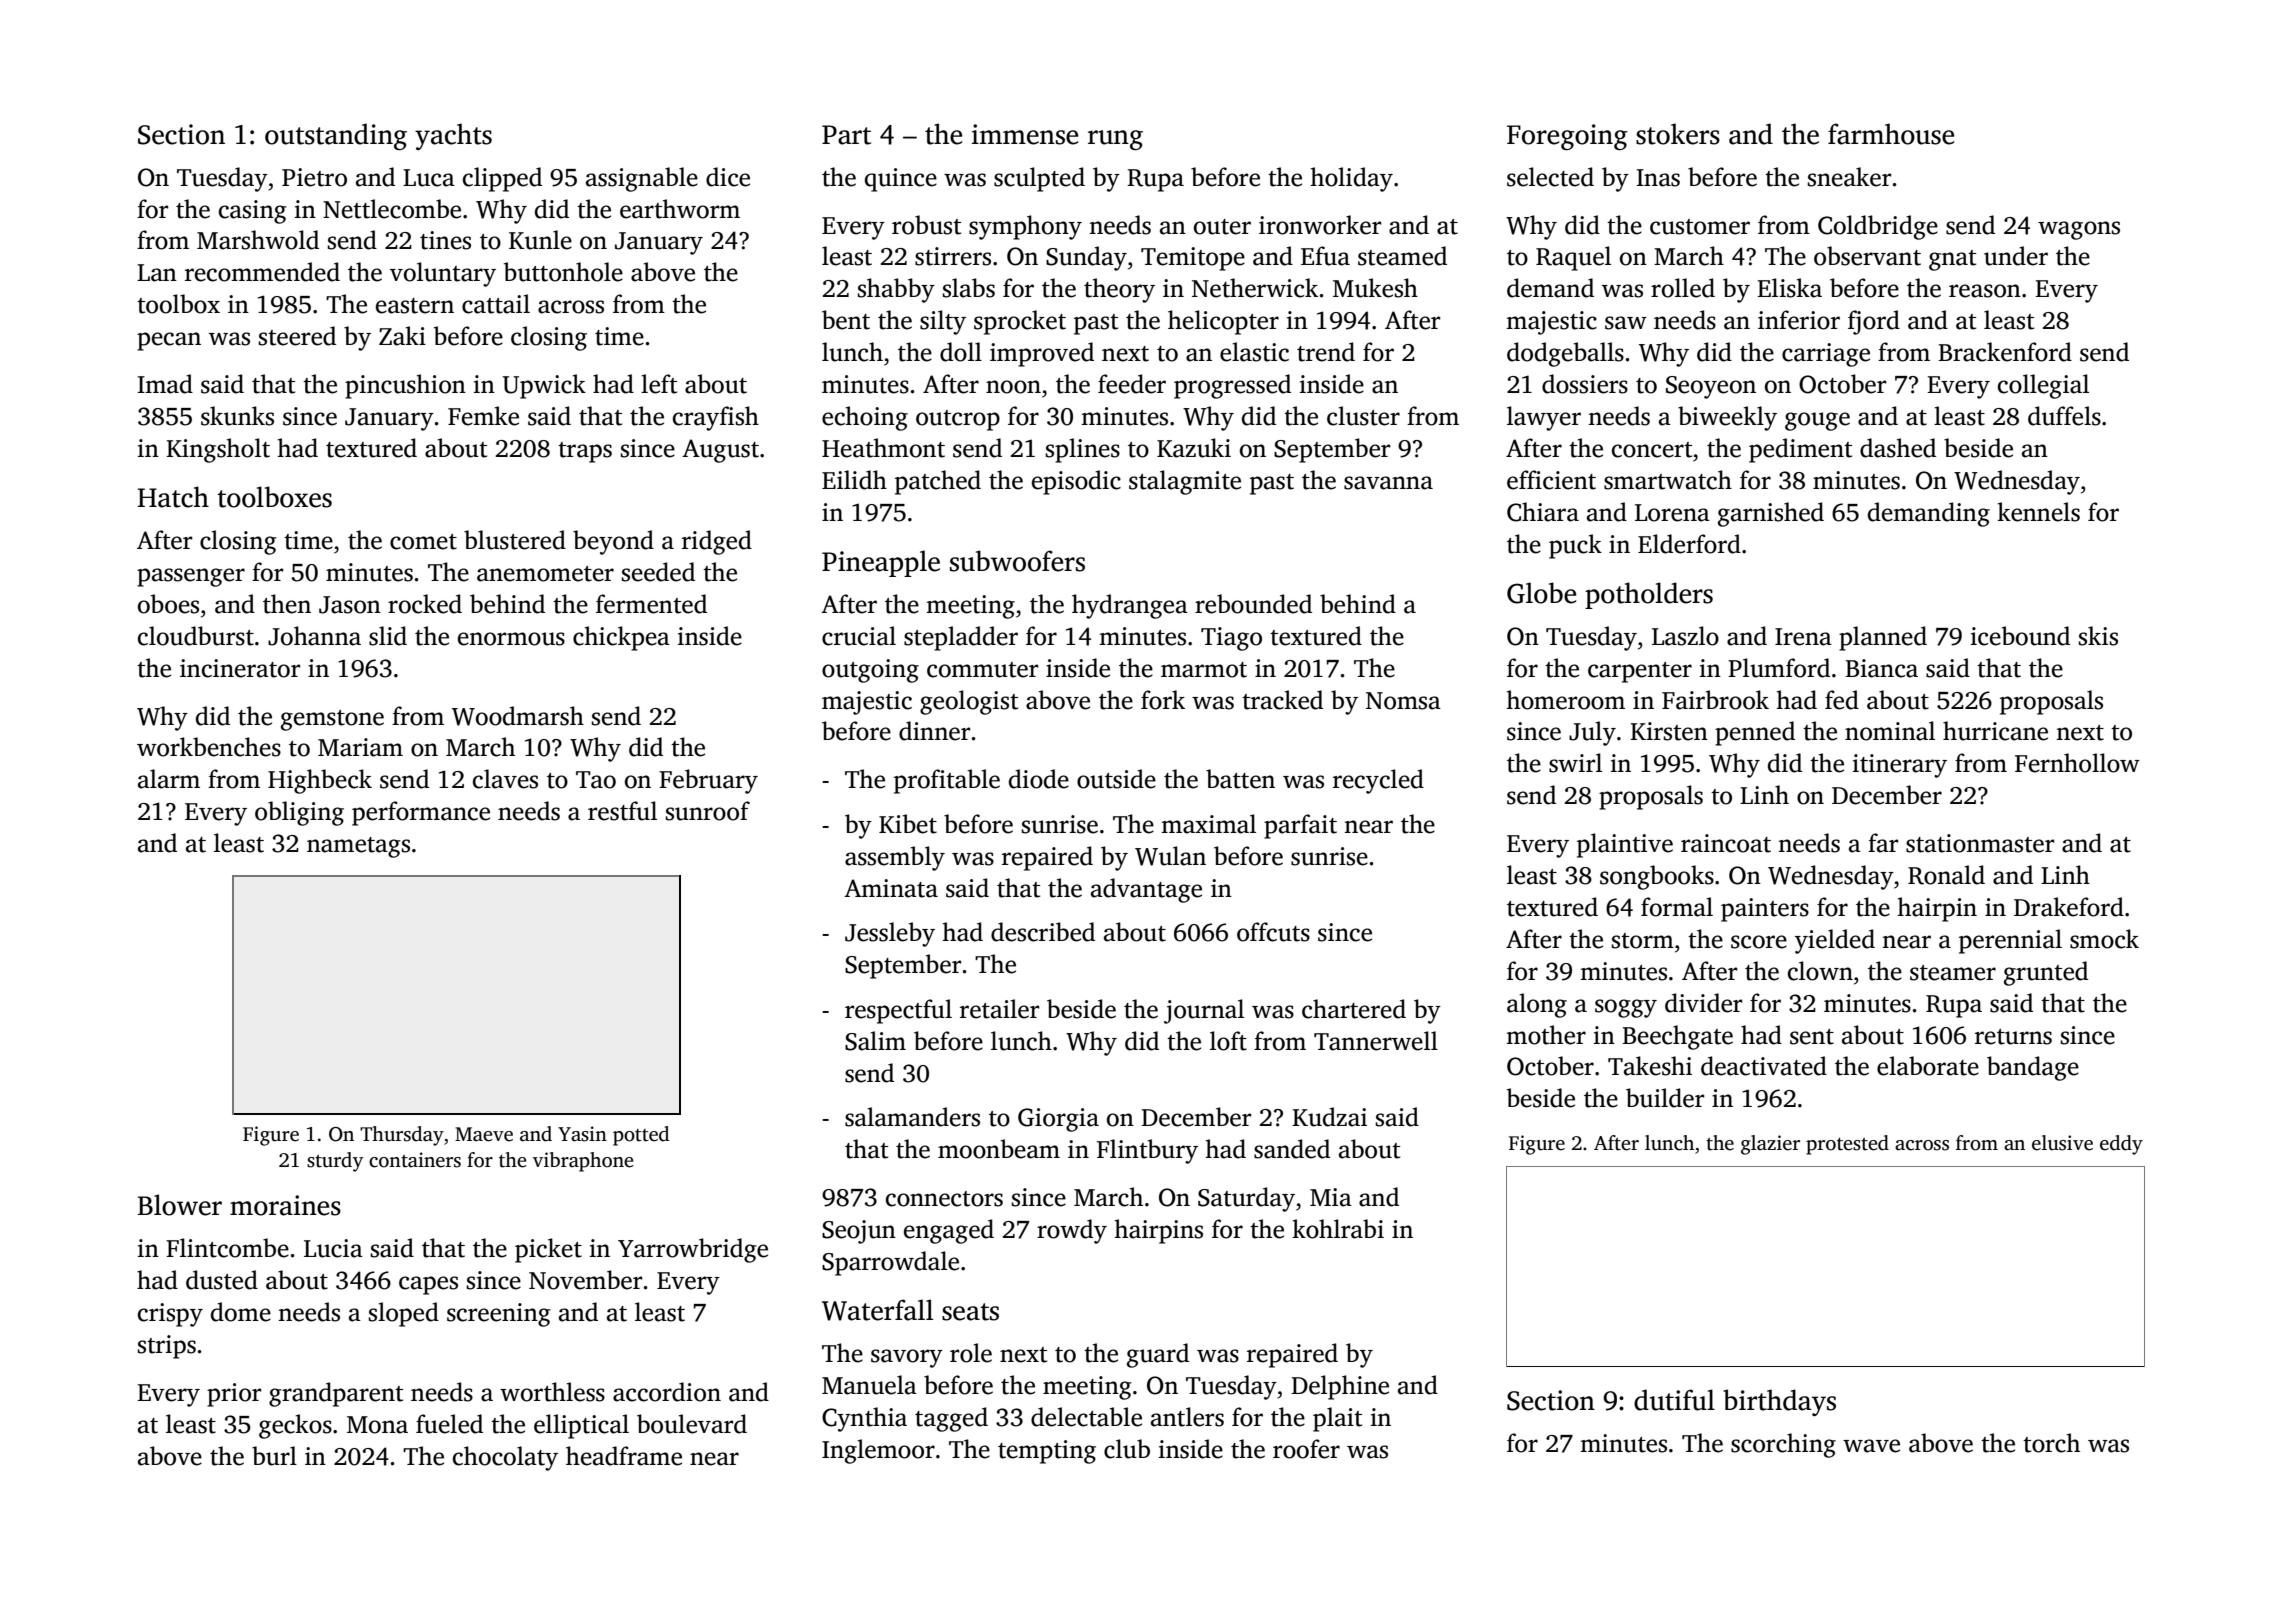 This page has height=1614, width=2282. I want to click on nametags, so click(358, 847).
